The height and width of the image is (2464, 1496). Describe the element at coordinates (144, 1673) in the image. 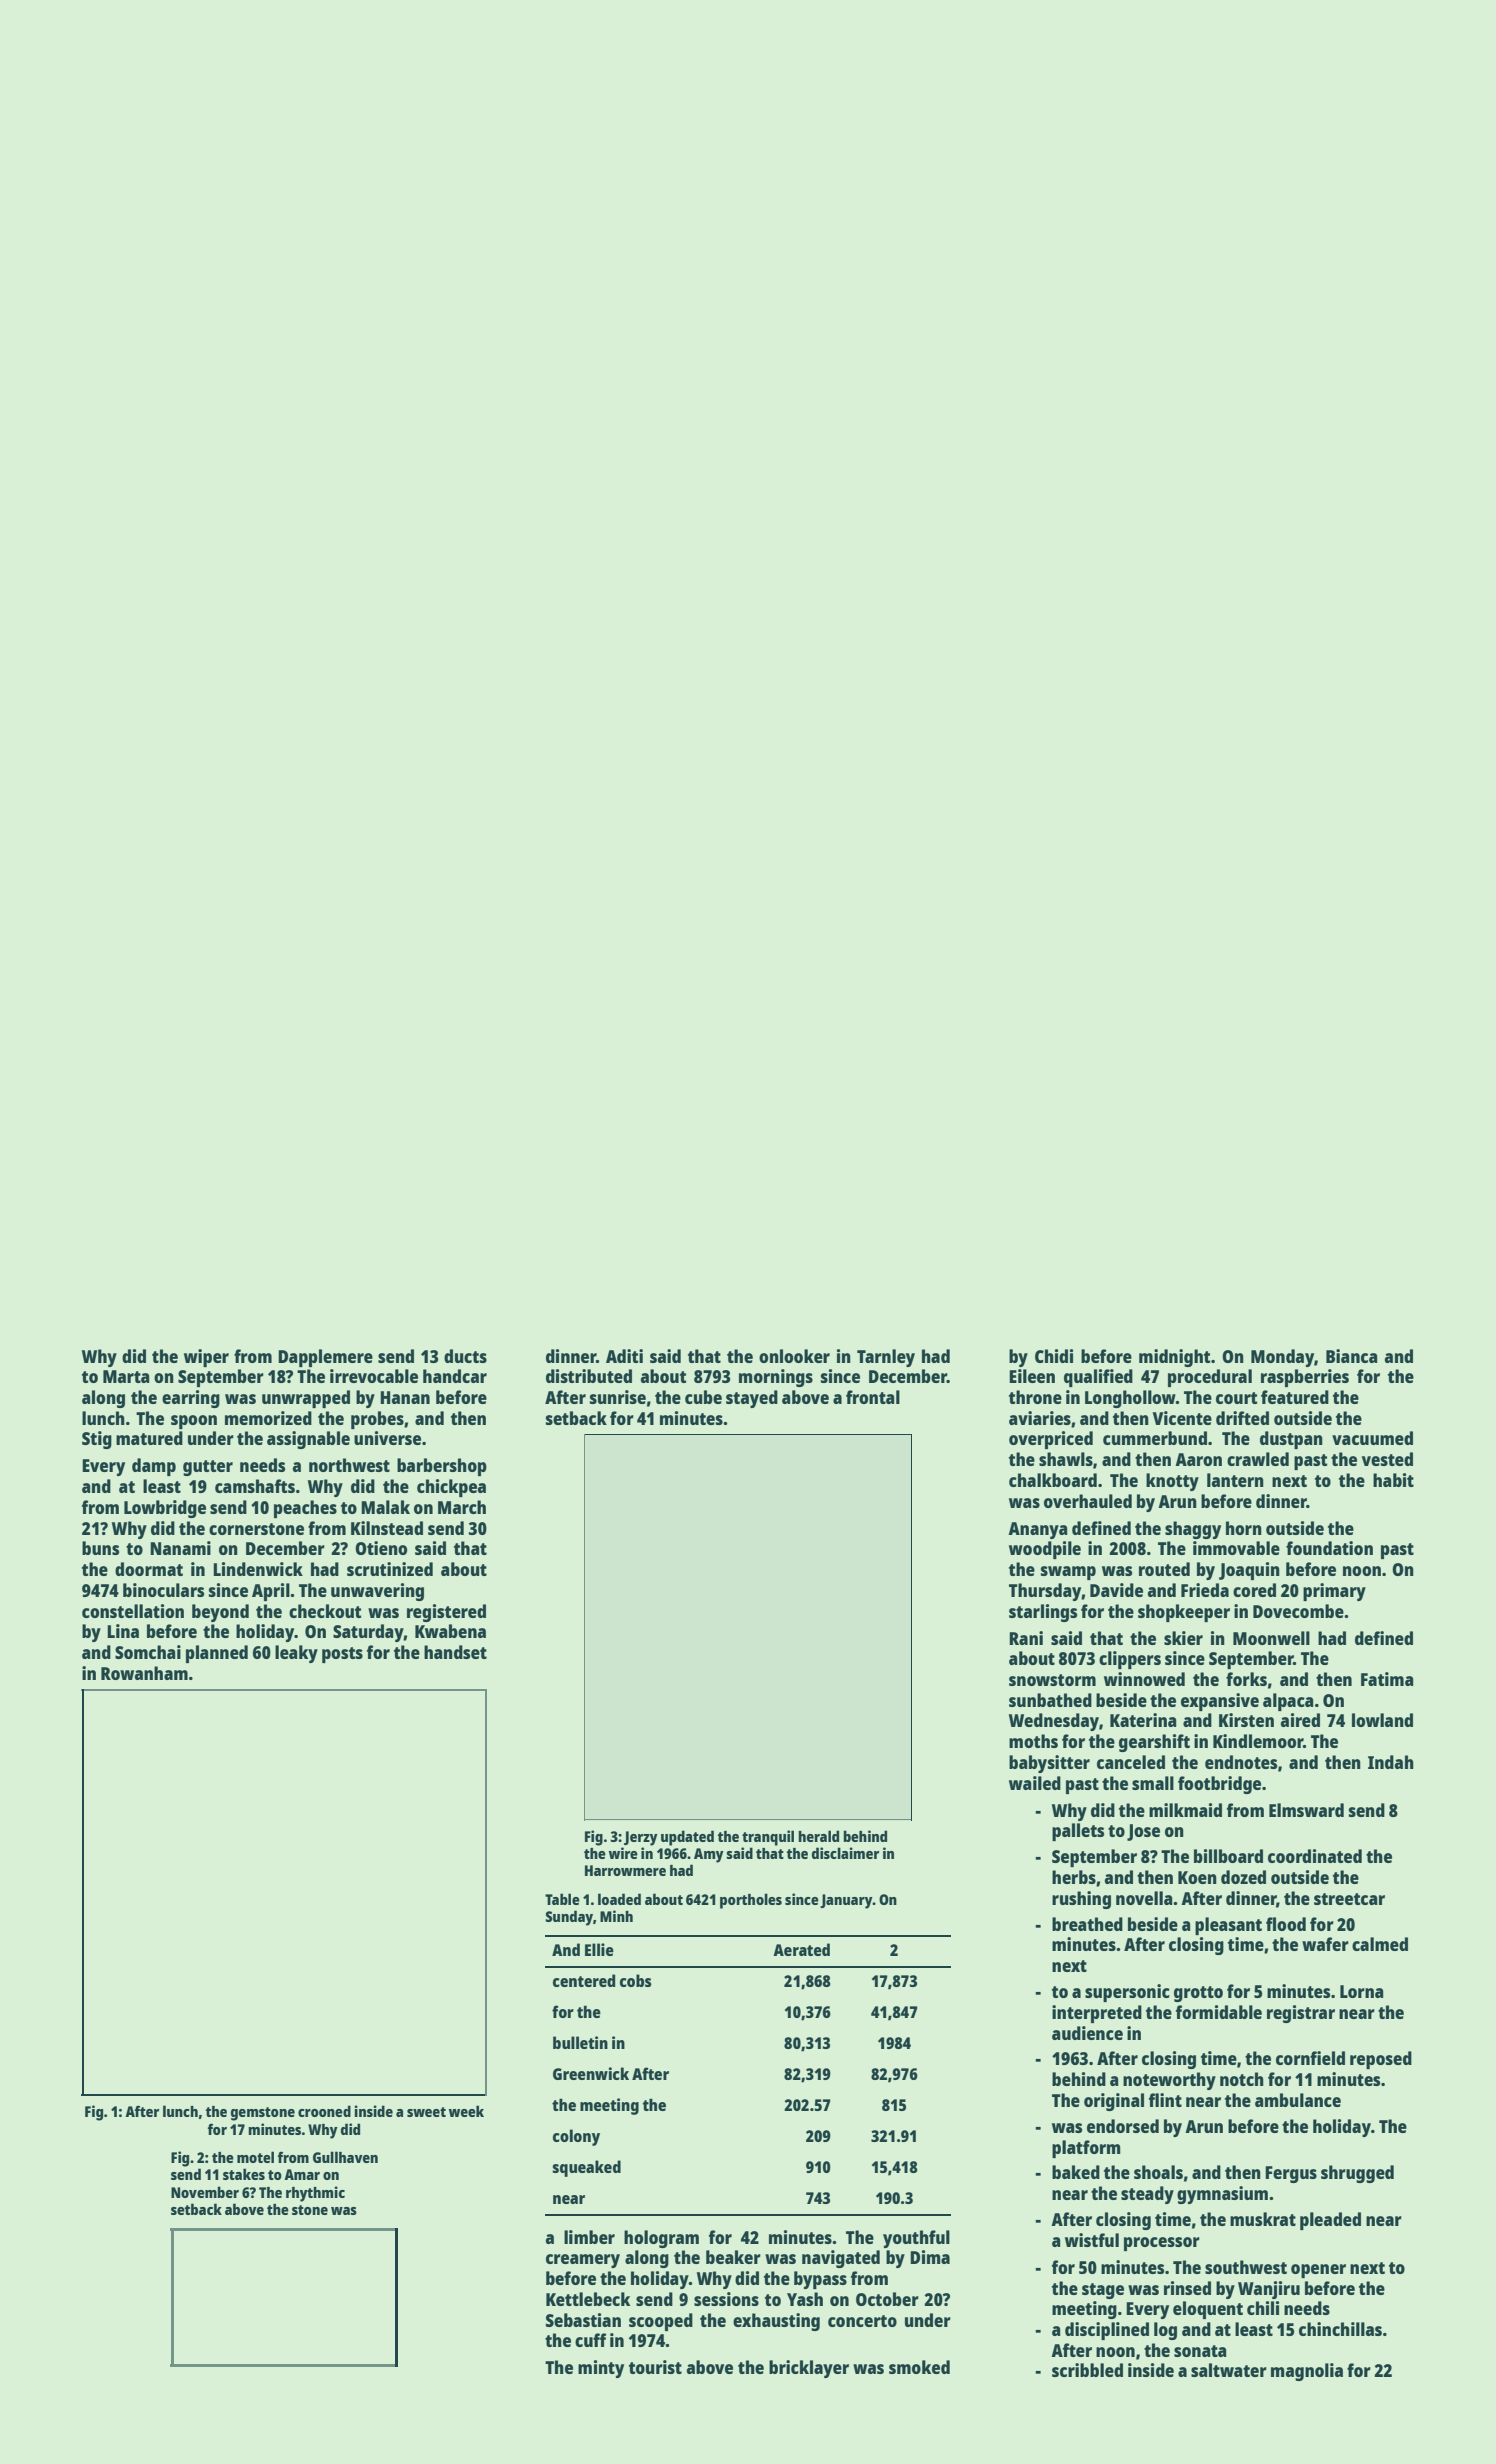

I see `Rowanham` at that location.
